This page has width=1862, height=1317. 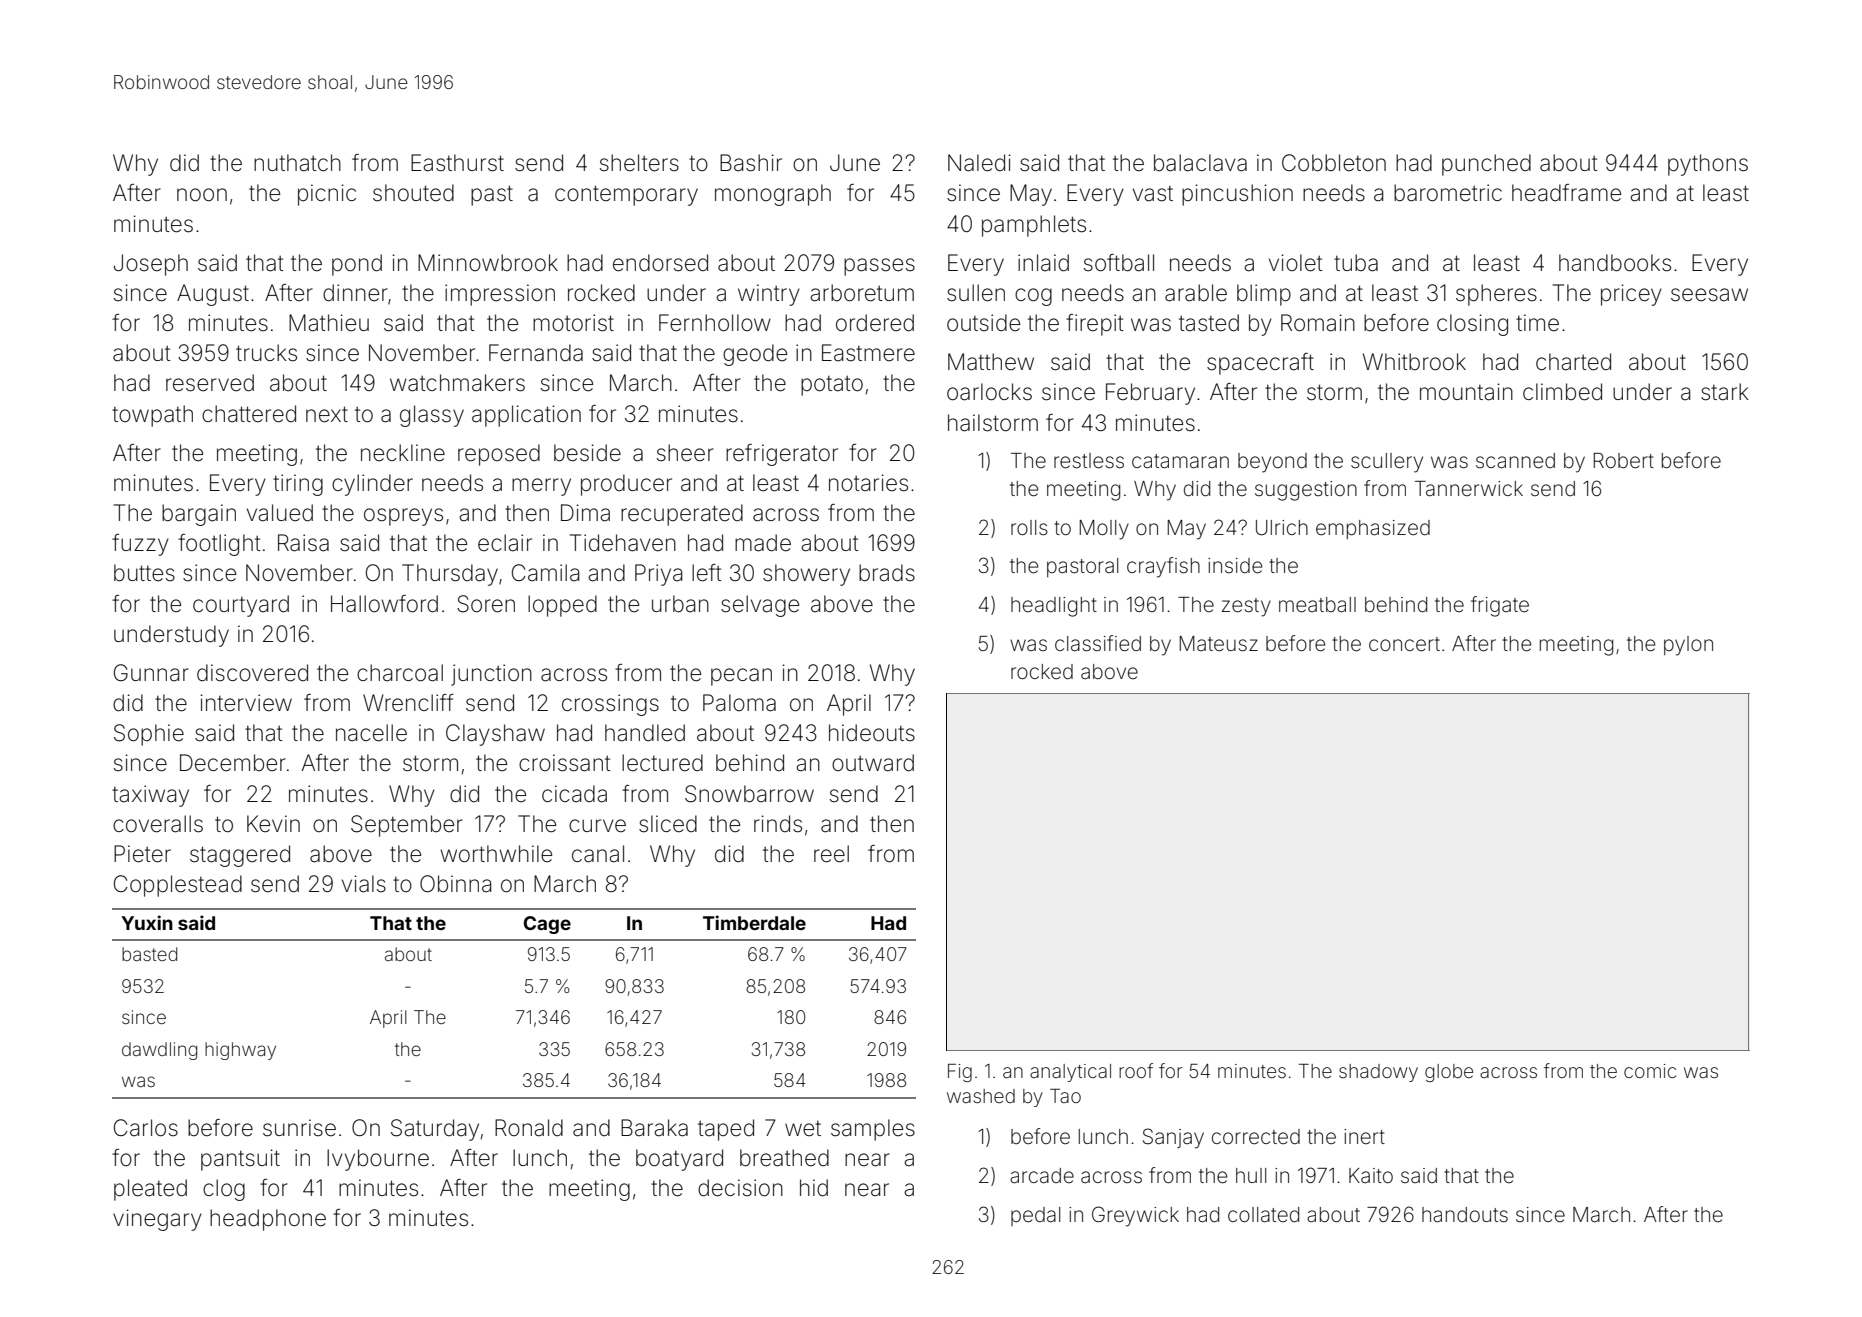 What do you see at coordinates (457, 163) in the page?
I see `Easthurst` at bounding box center [457, 163].
